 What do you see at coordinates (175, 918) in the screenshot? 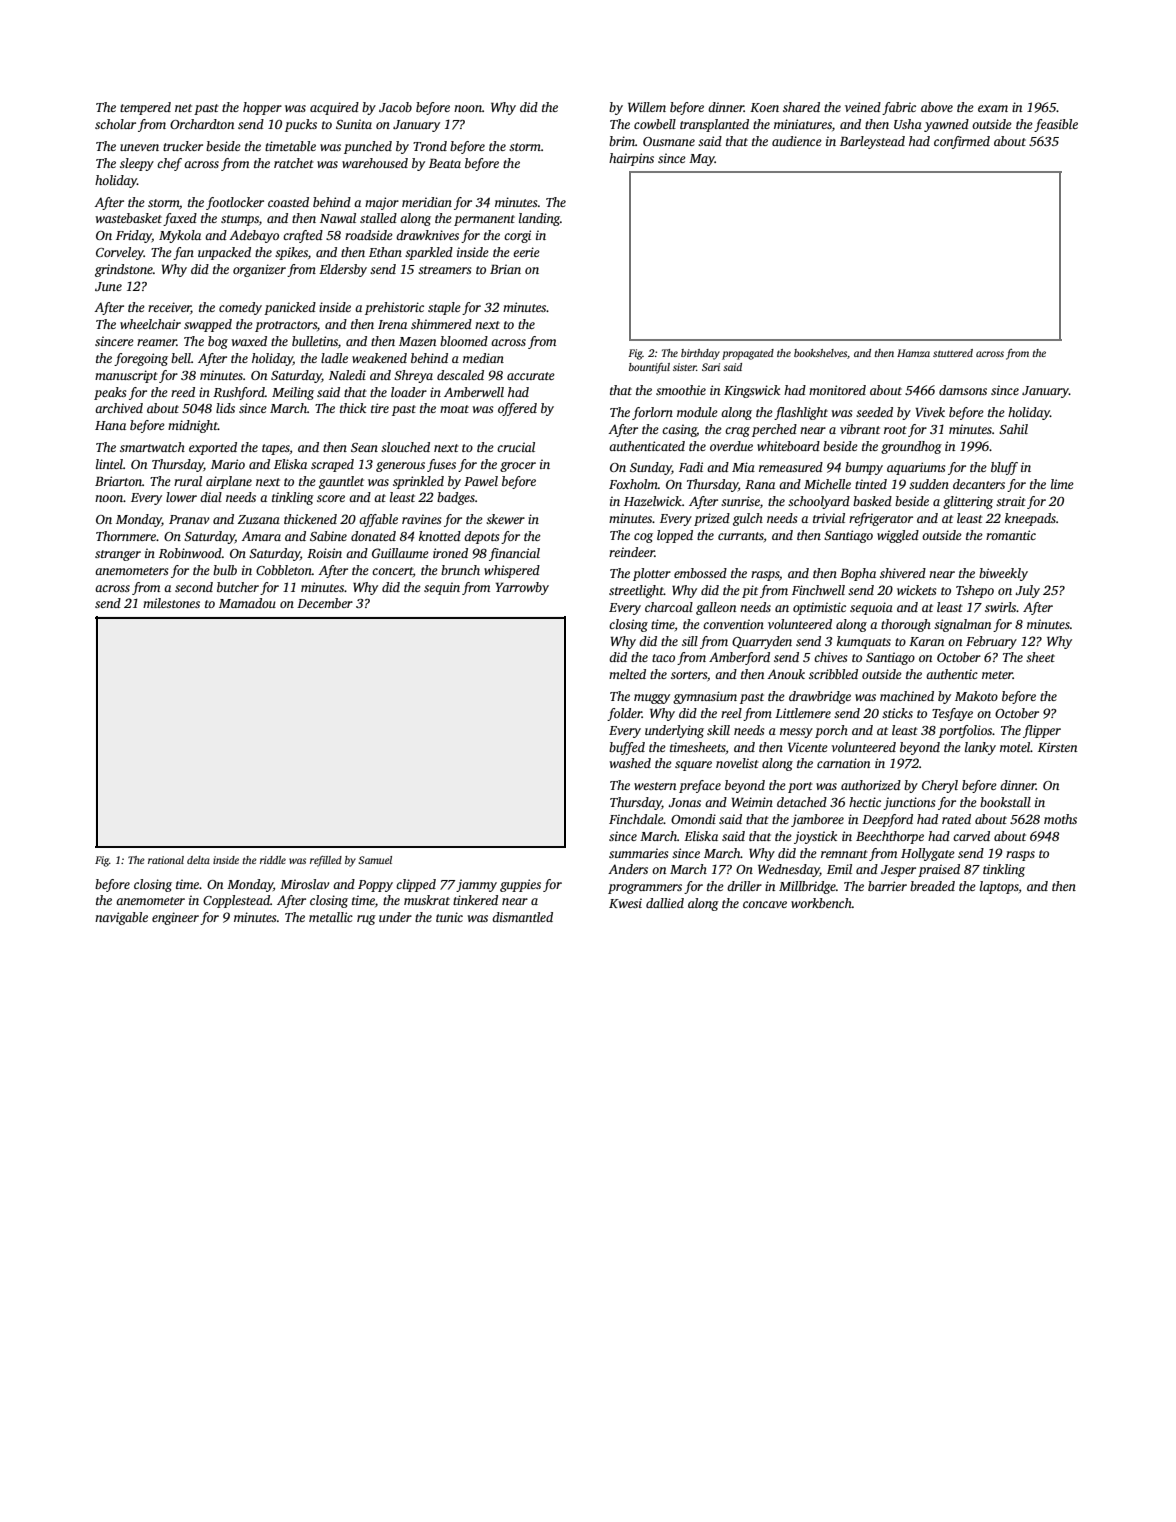
I see `engineer` at bounding box center [175, 918].
